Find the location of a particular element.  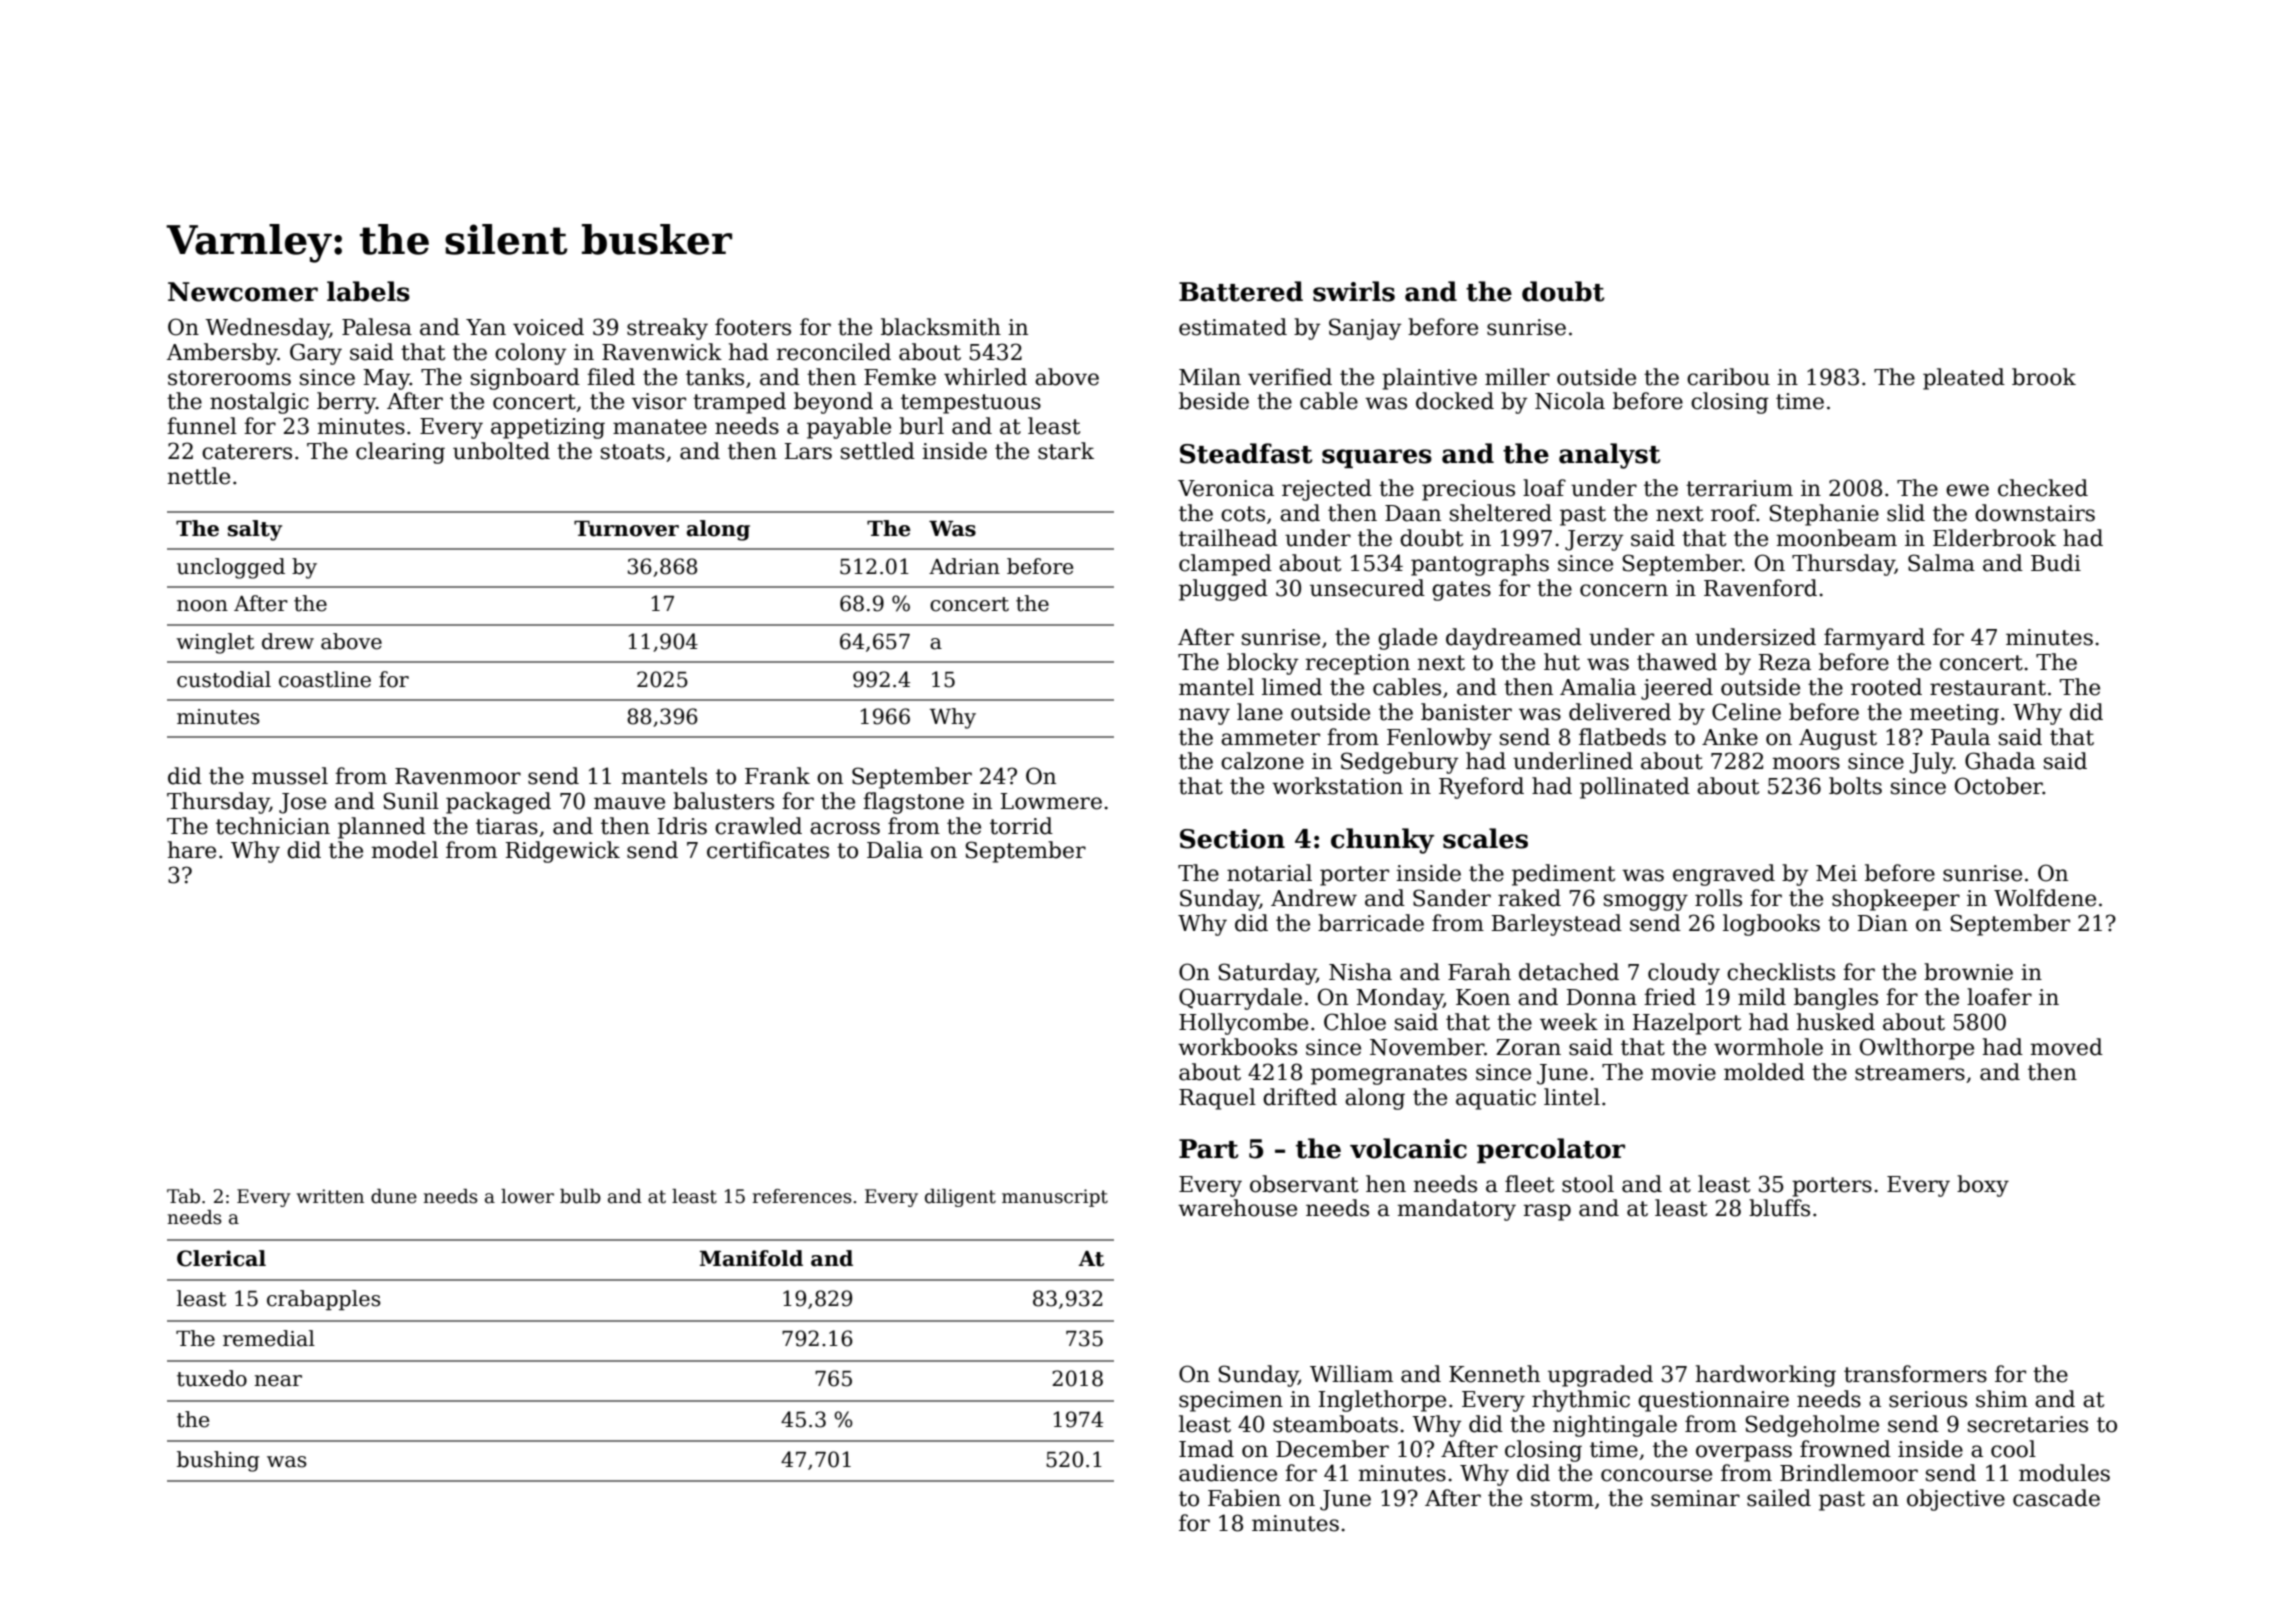

Lowmere is located at coordinates (1051, 801).
